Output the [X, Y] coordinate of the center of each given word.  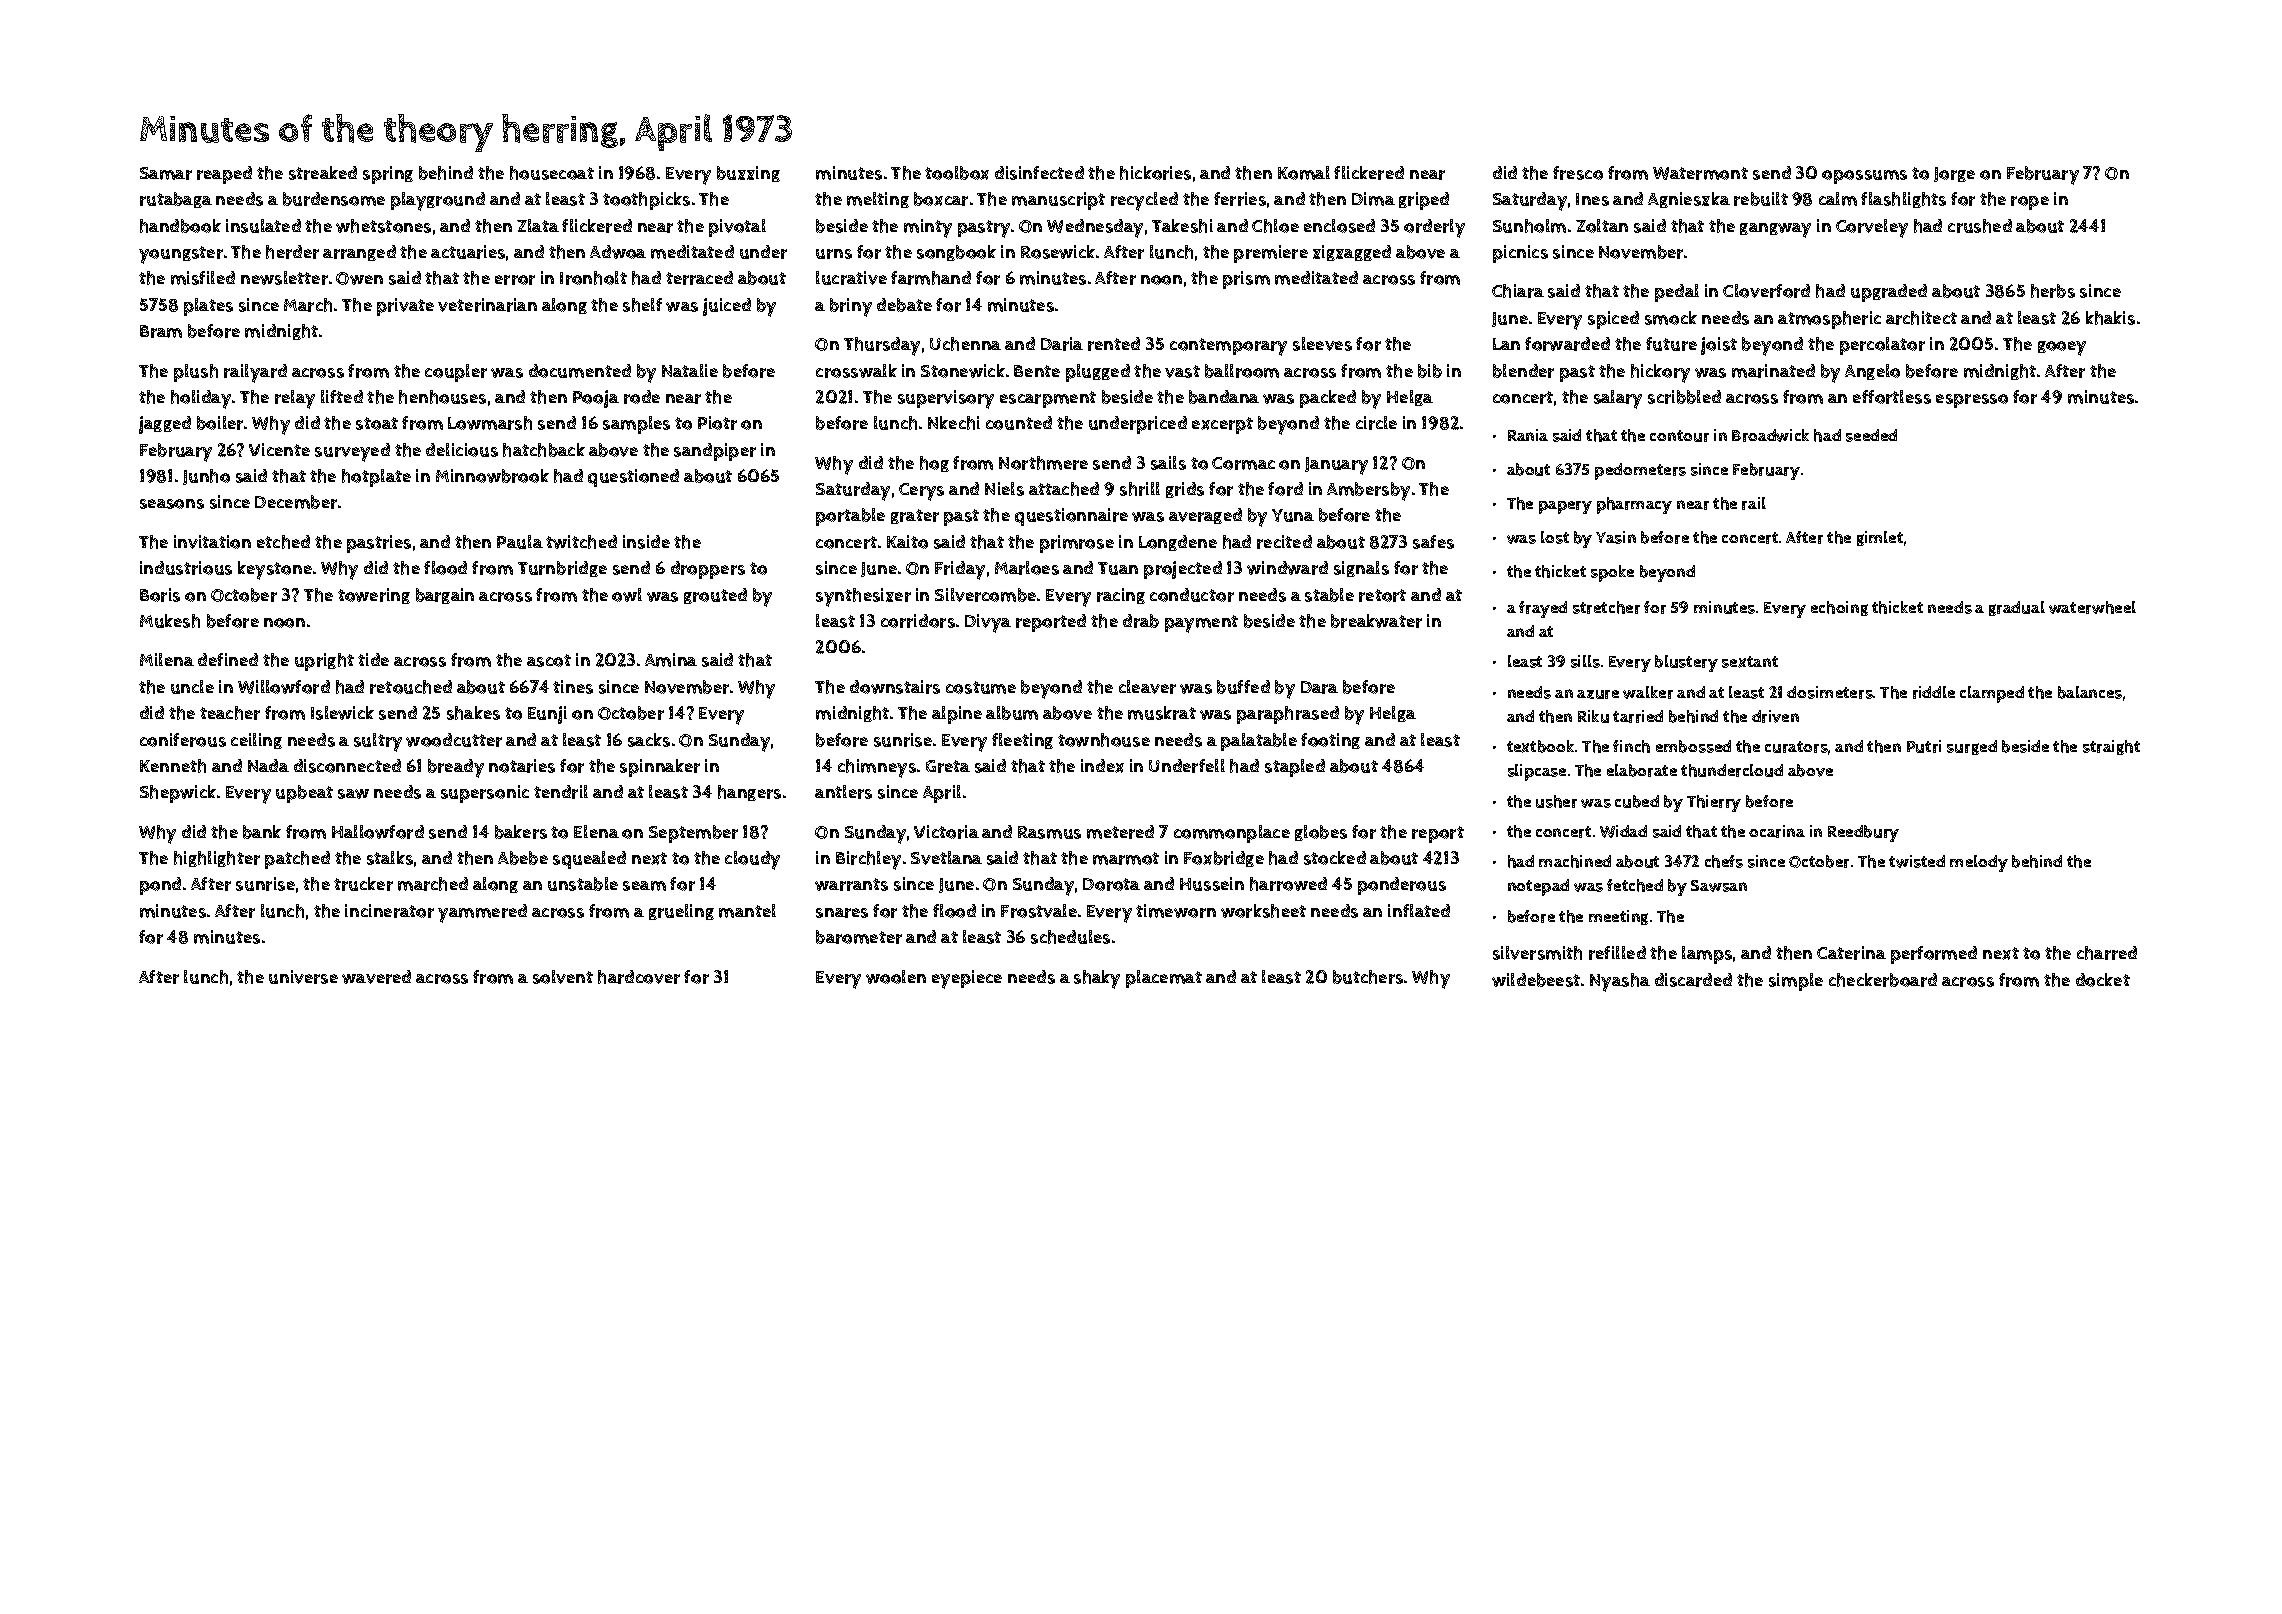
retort [1382, 595]
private [405, 307]
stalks [390, 858]
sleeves [1322, 344]
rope [2030, 203]
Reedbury [1863, 833]
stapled [1295, 768]
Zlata [538, 225]
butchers [1368, 977]
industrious [186, 568]
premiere [1271, 254]
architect [1921, 318]
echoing [1839, 608]
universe [303, 977]
